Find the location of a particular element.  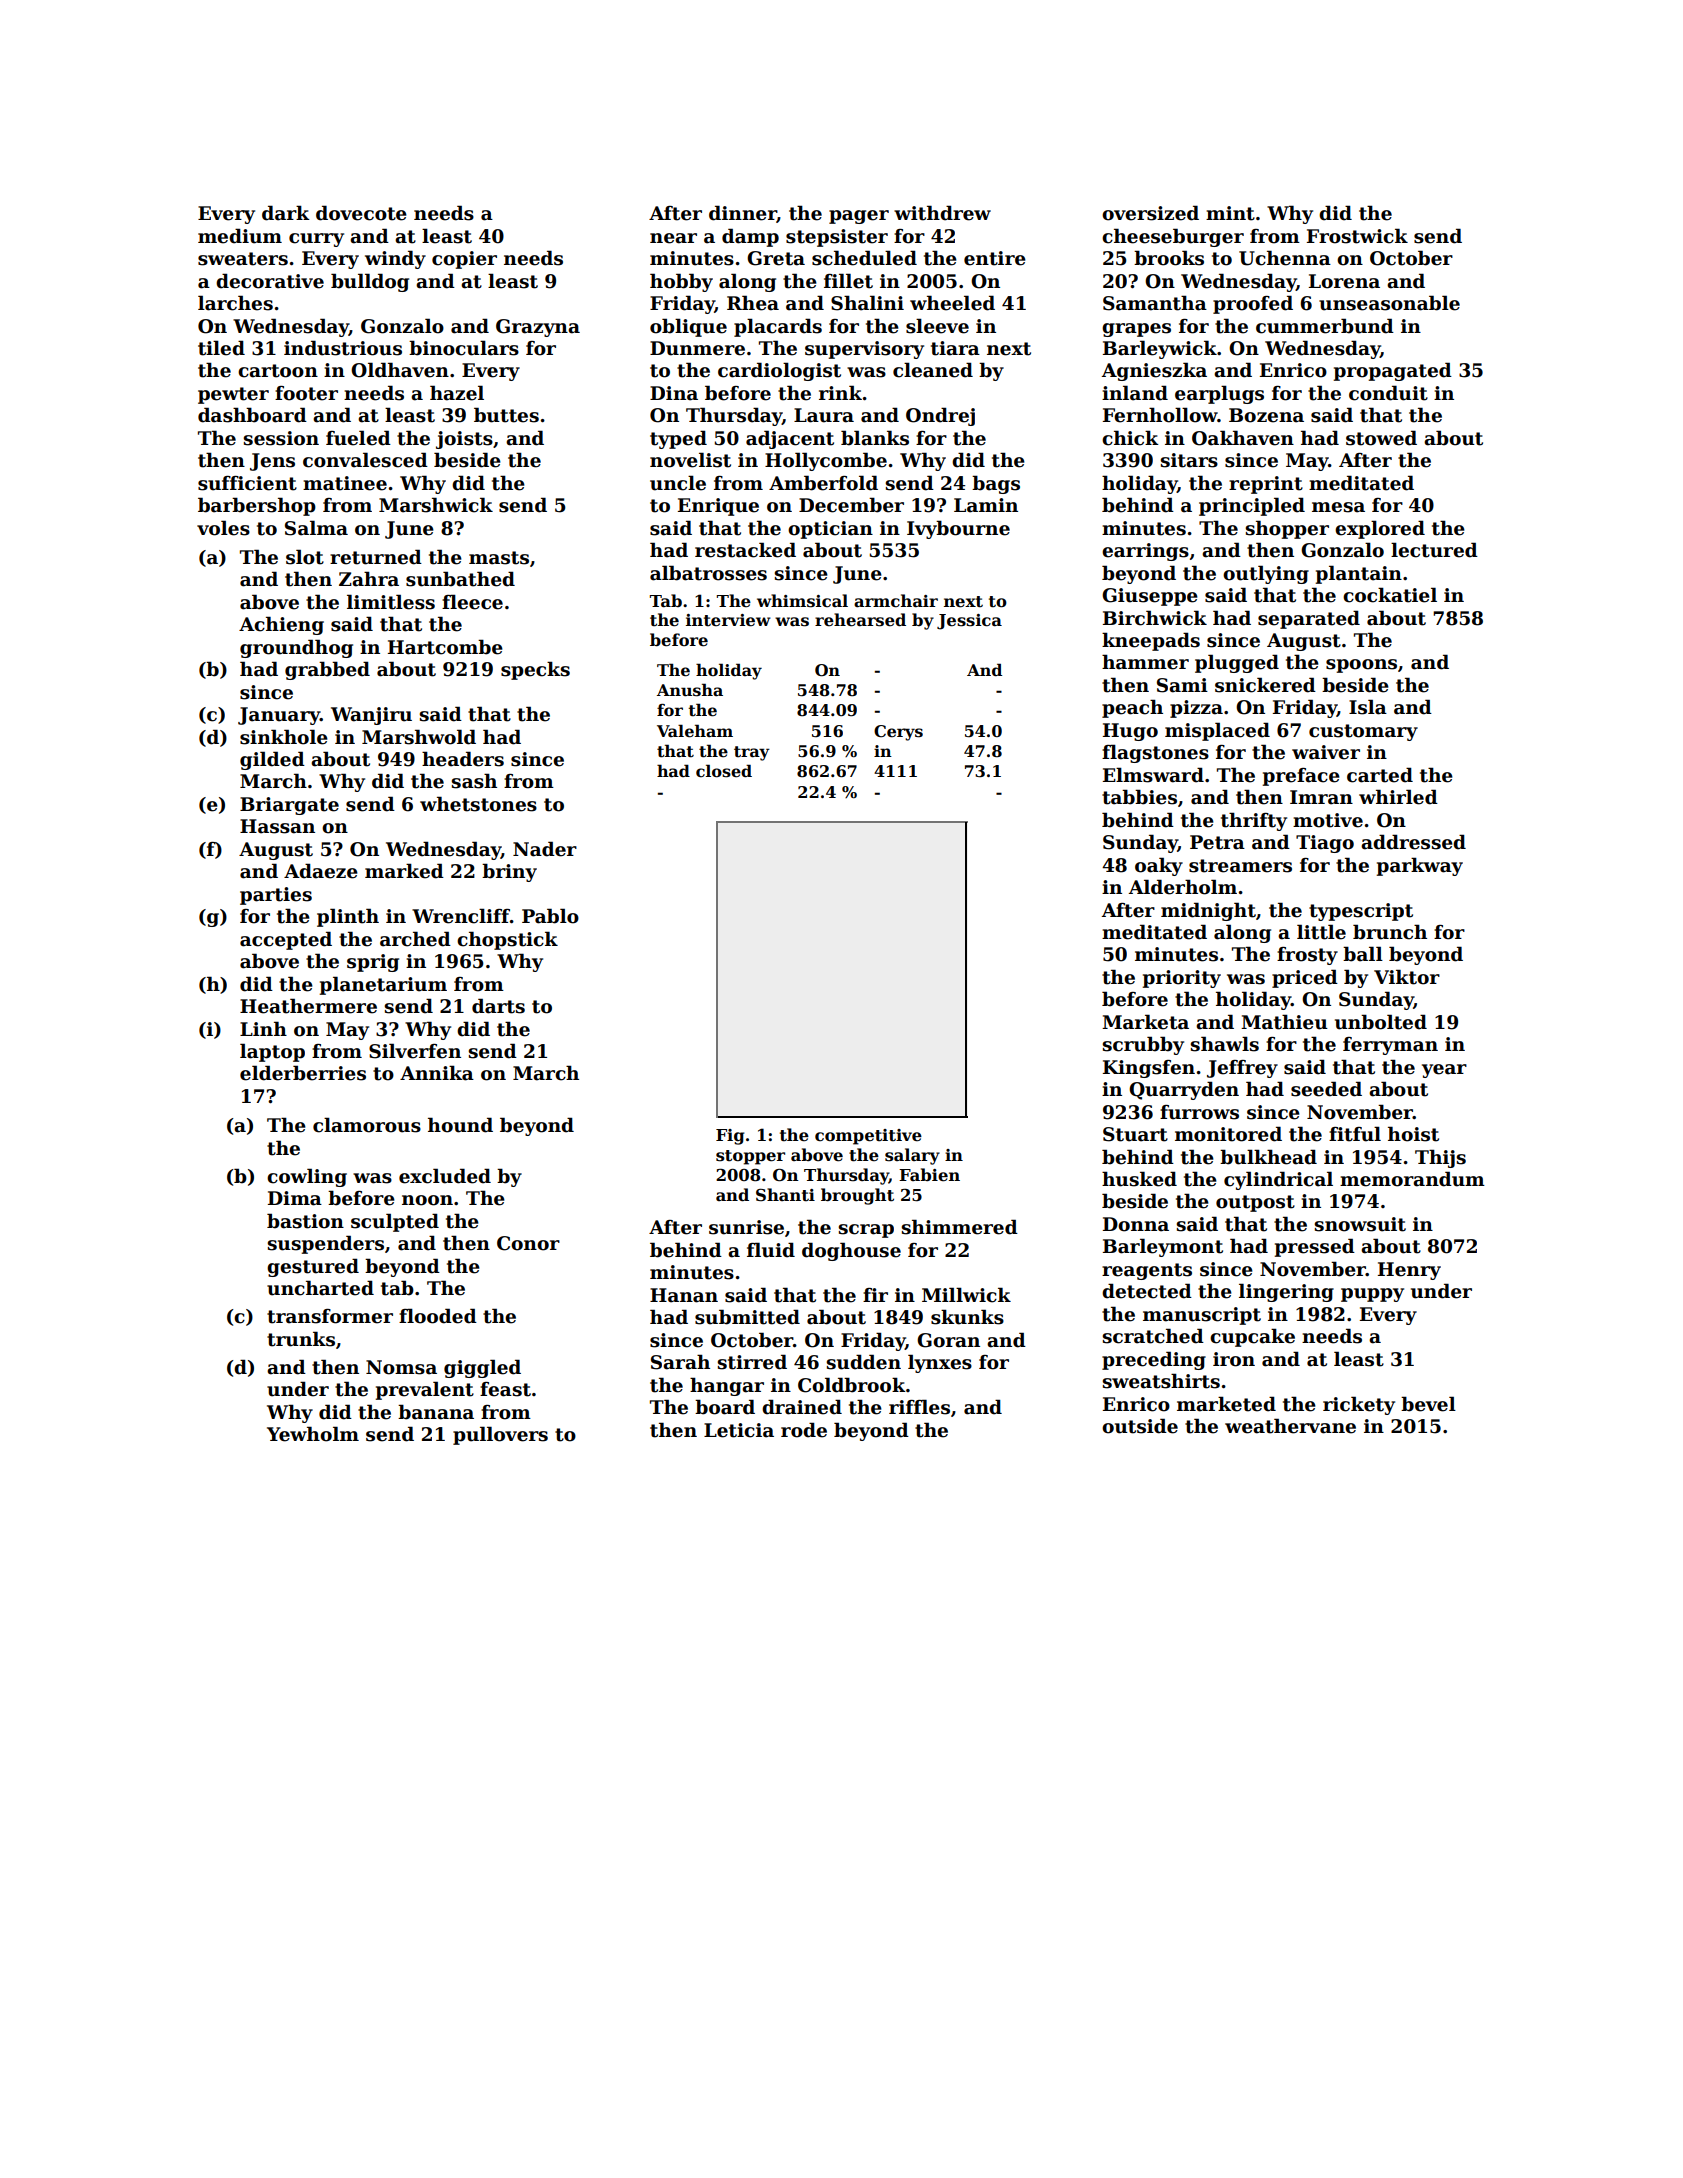

slot is located at coordinates (305, 557).
